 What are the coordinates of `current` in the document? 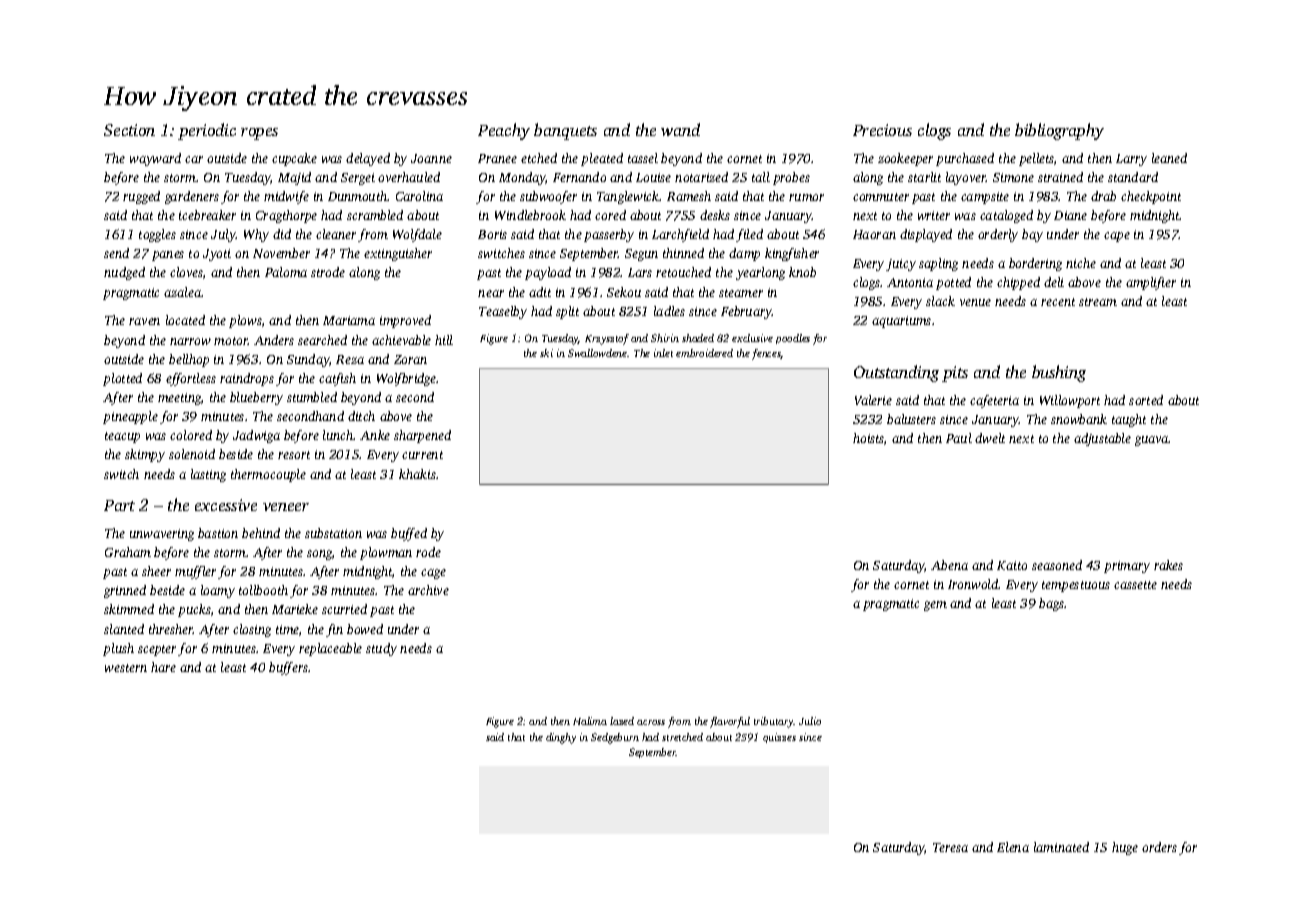 It's located at (422, 455).
